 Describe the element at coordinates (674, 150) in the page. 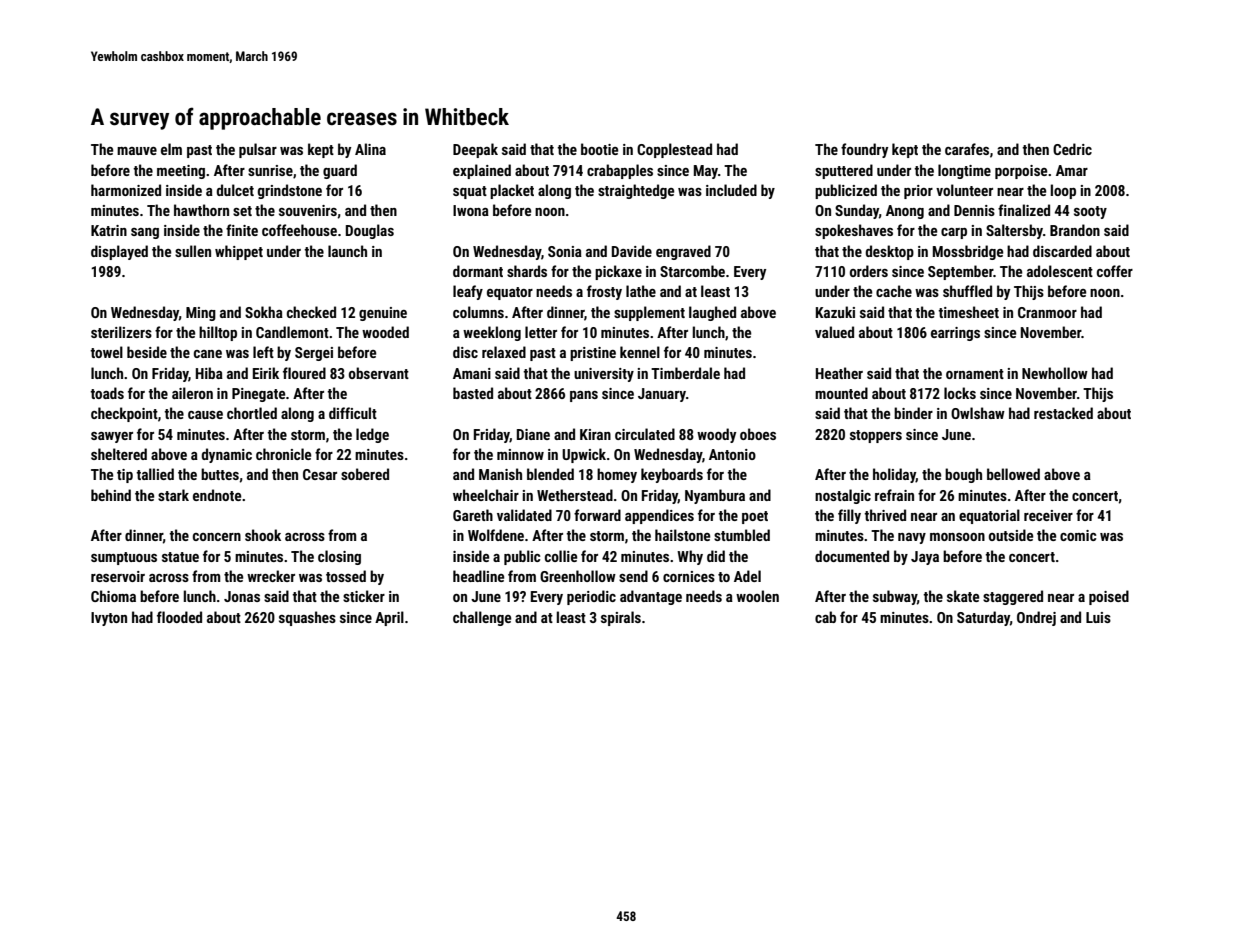

I see `Copplestead` at that location.
